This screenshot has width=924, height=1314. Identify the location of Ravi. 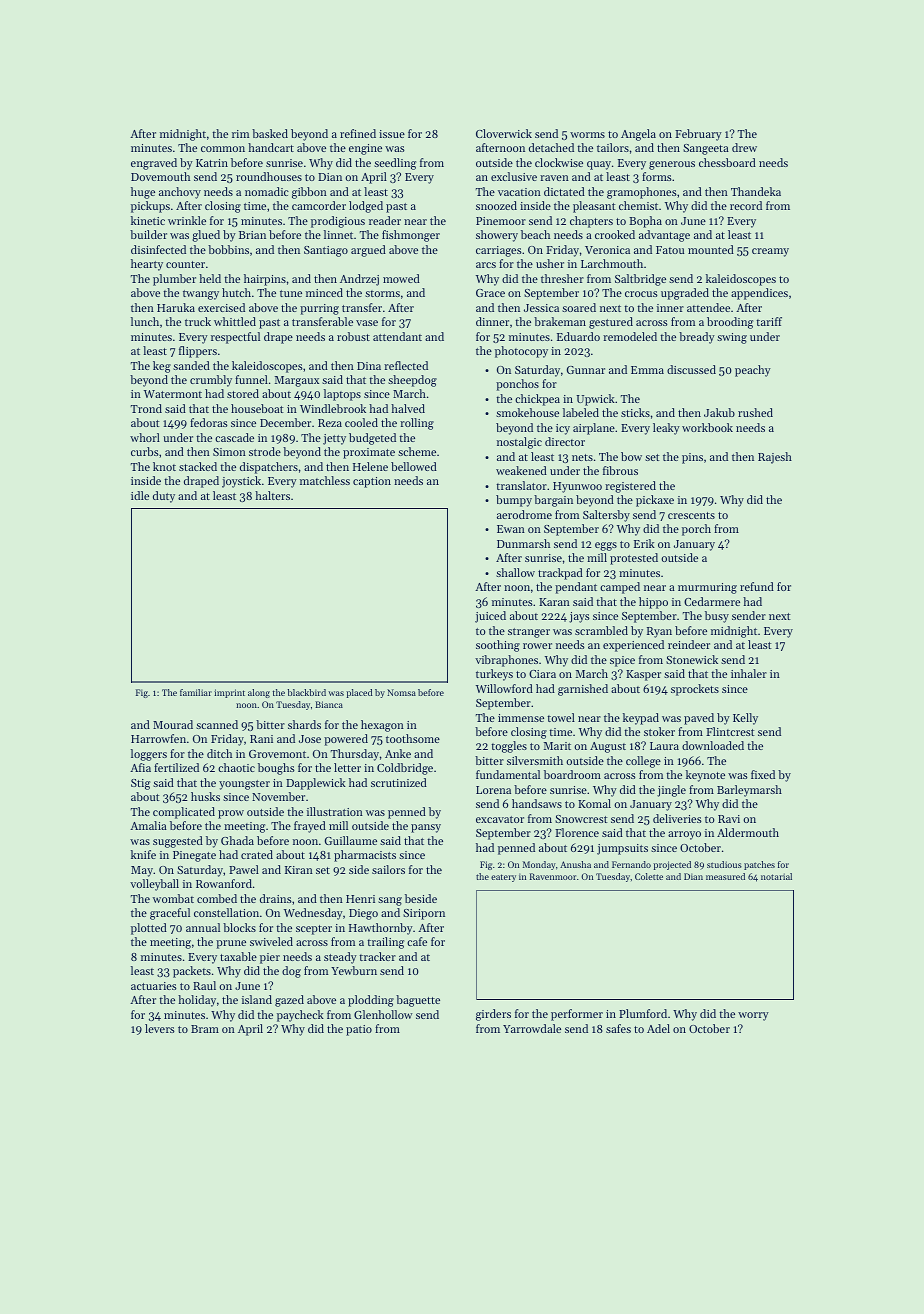
(729, 819).
